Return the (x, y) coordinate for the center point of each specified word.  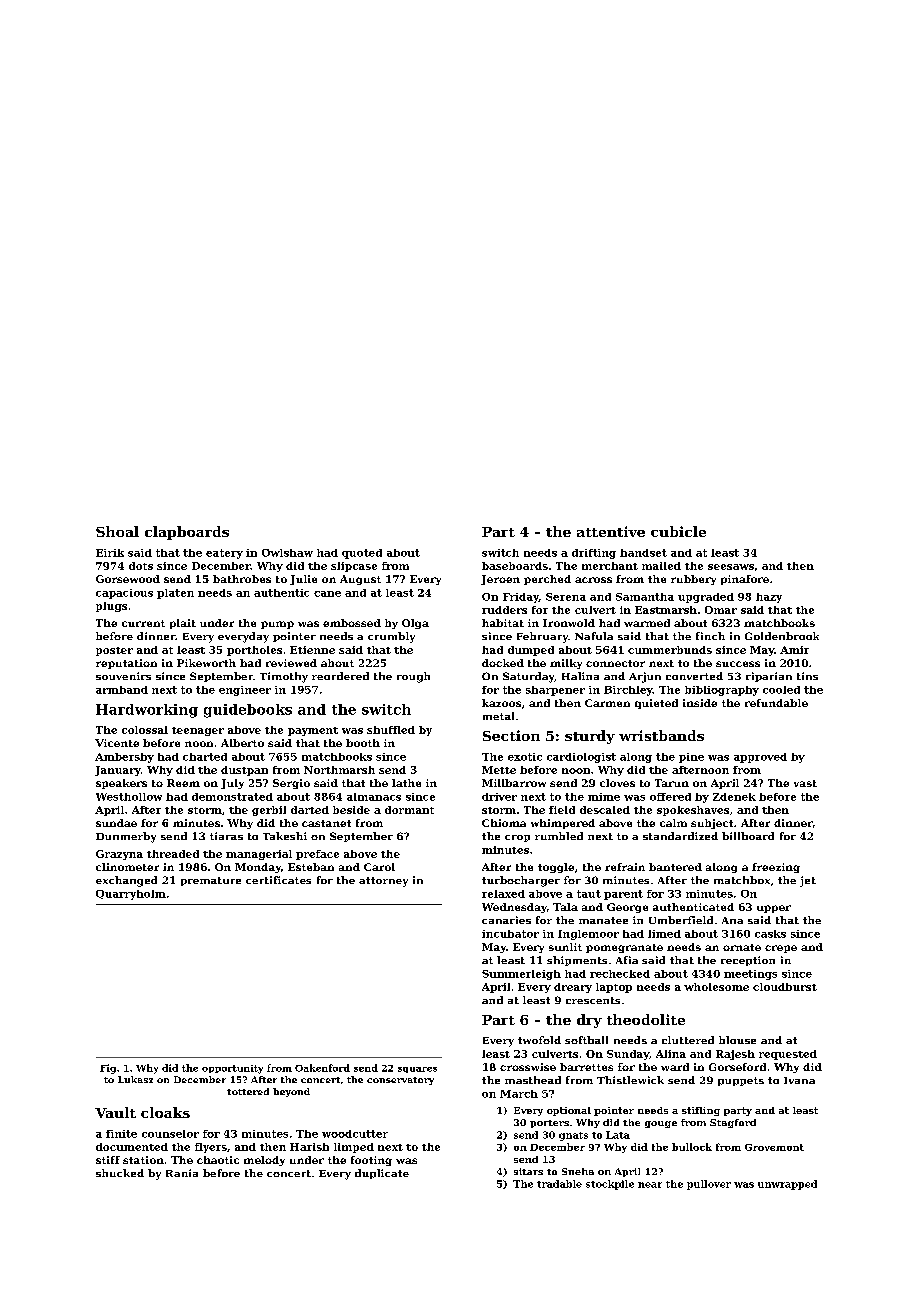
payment (313, 731)
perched (547, 580)
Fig (108, 1069)
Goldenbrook (782, 636)
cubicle (678, 531)
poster (114, 651)
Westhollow (129, 797)
